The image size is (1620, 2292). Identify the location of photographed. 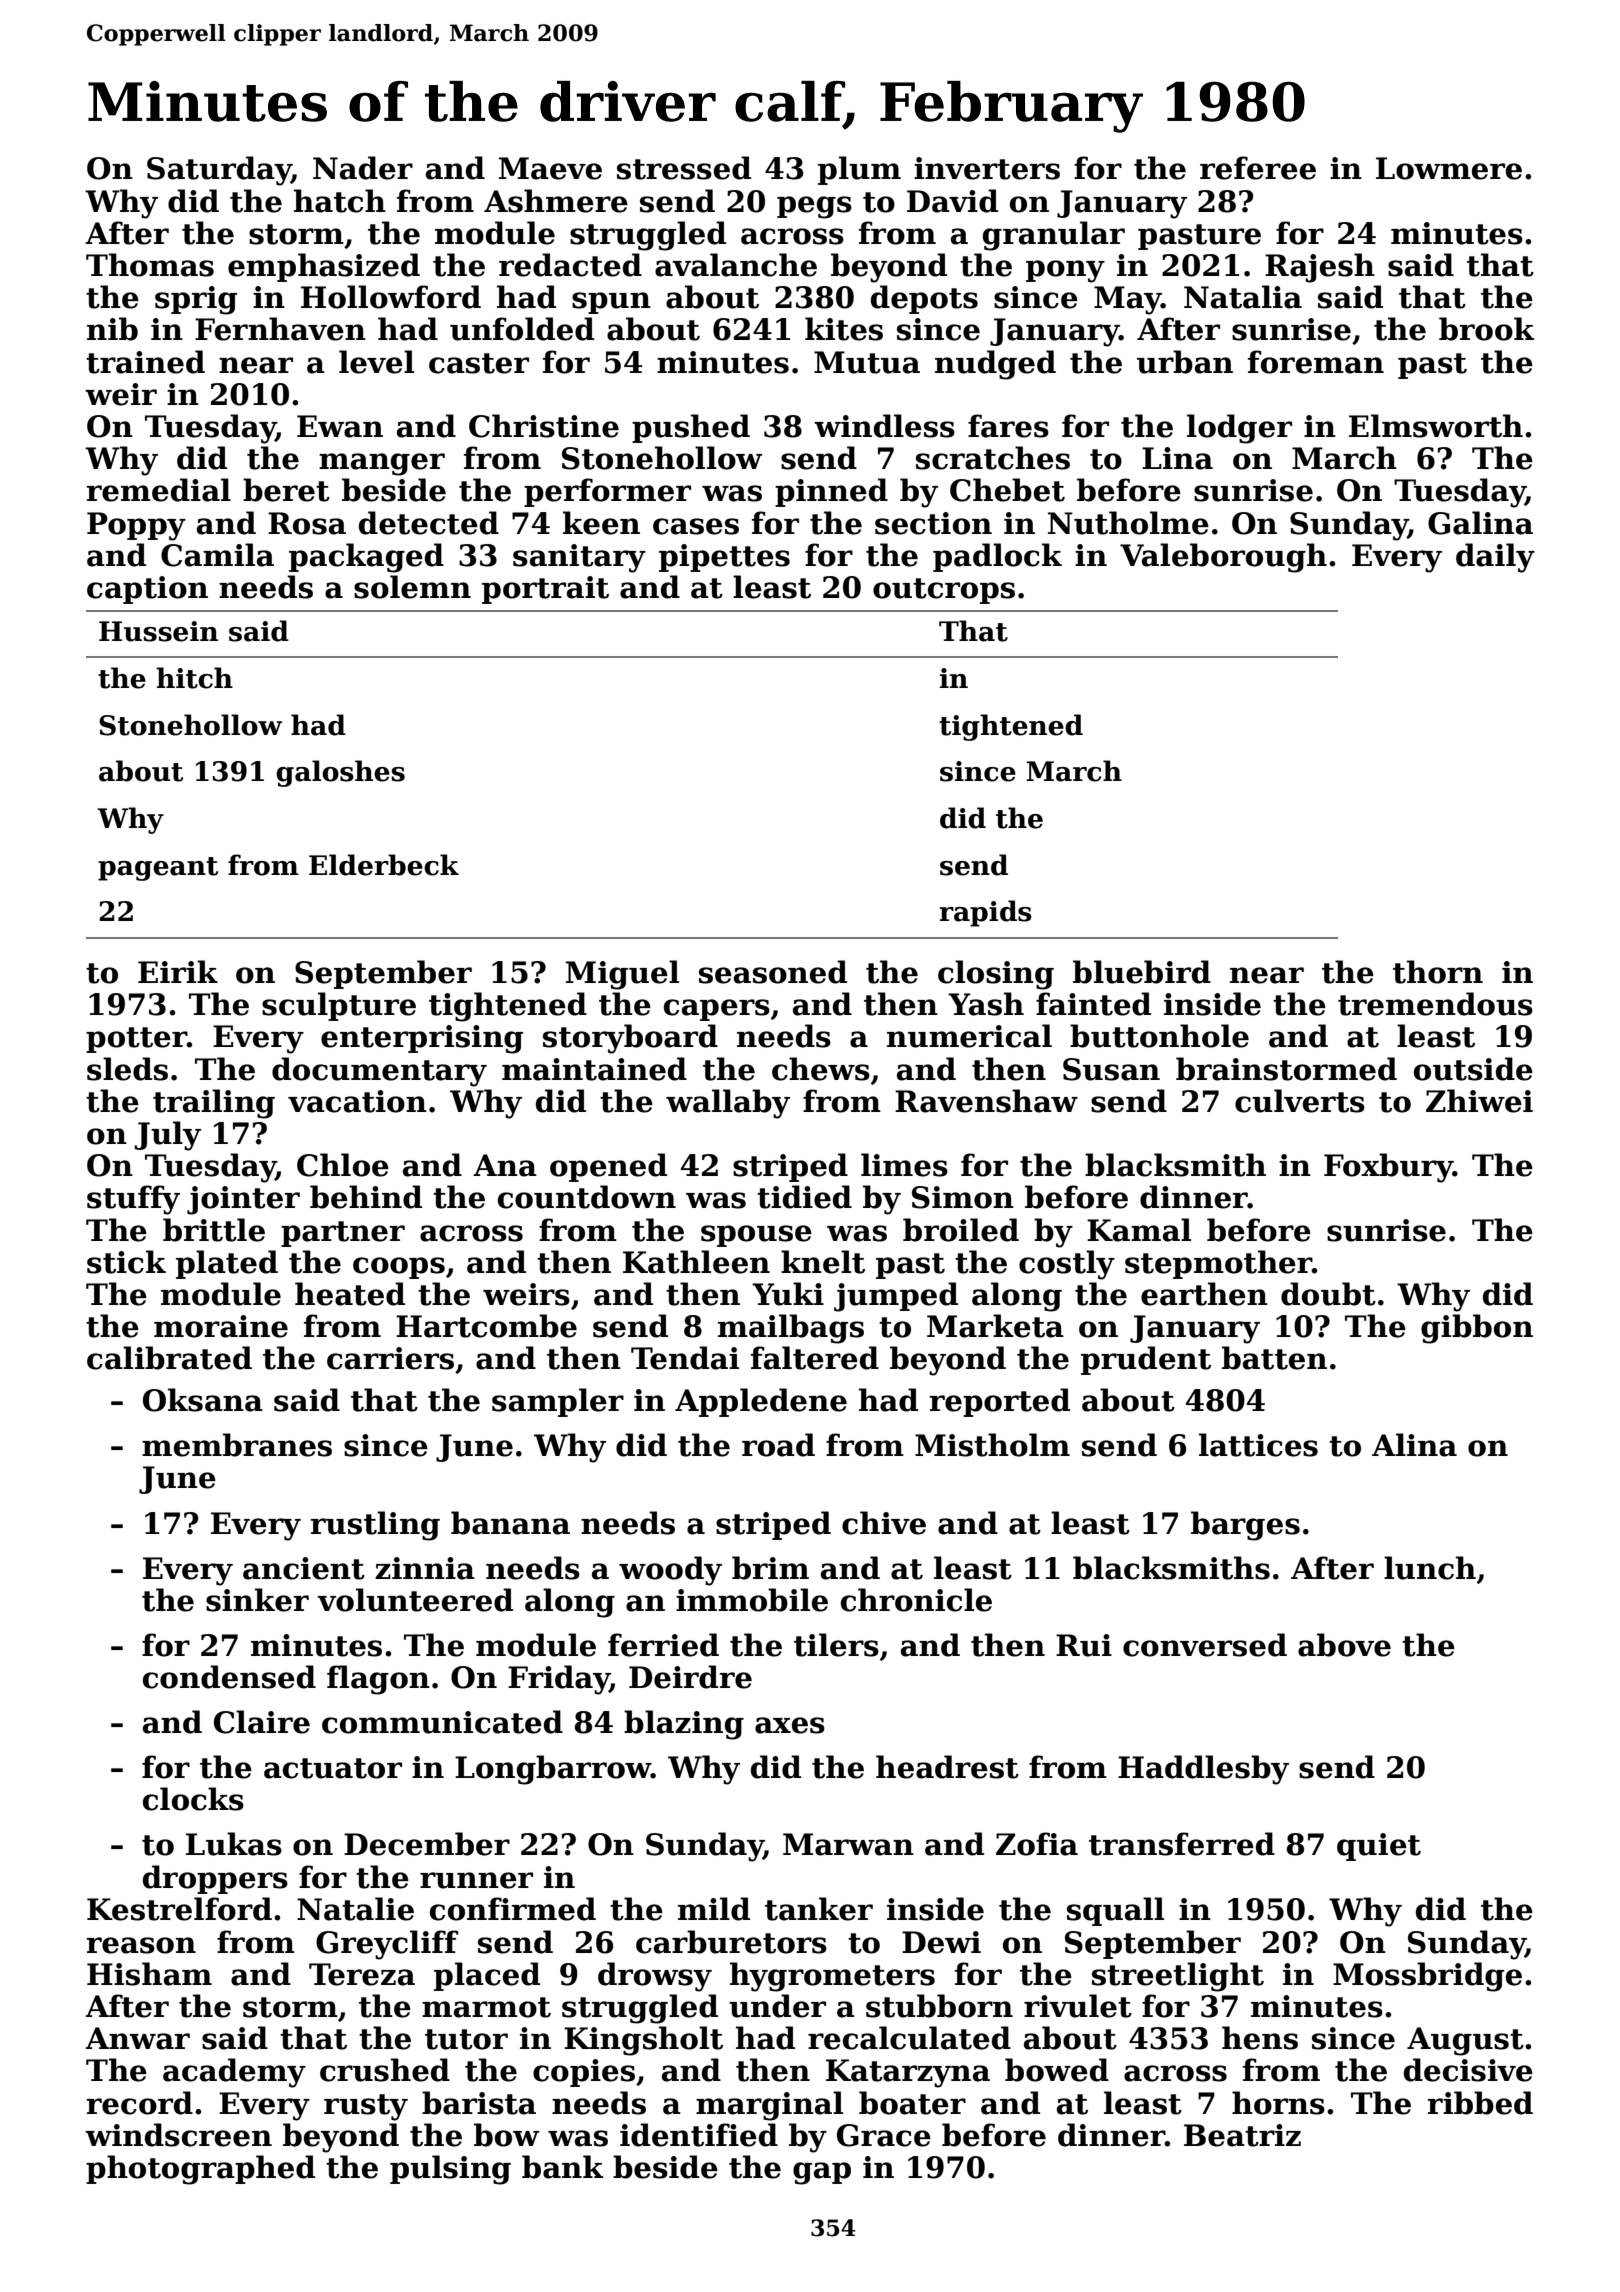
(200, 2170).
